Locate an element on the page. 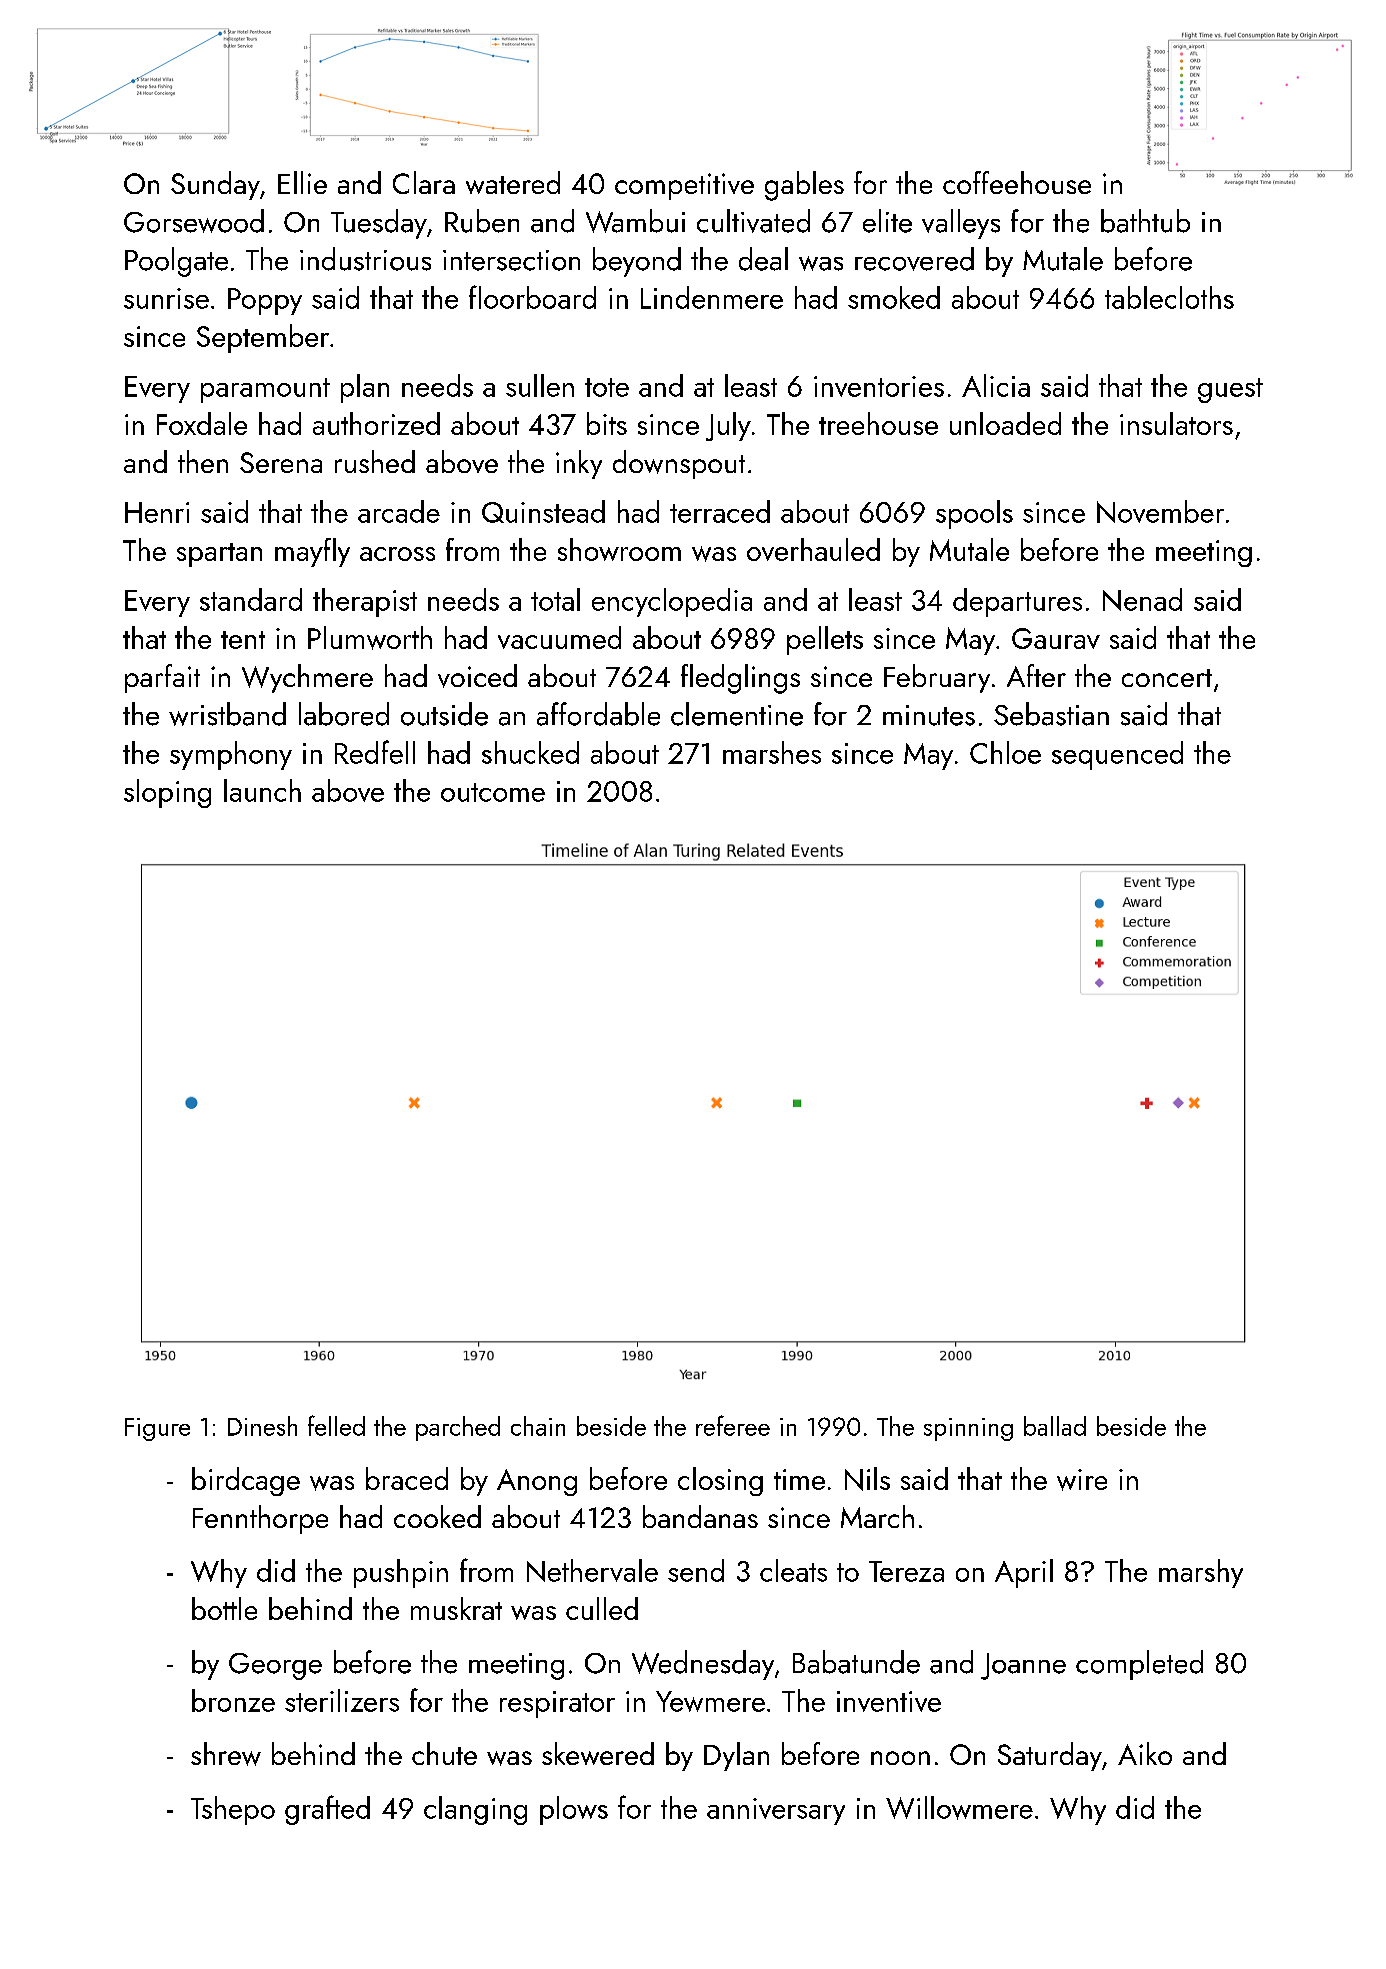 The height and width of the page is (1969, 1386). bronze is located at coordinates (233, 1700).
